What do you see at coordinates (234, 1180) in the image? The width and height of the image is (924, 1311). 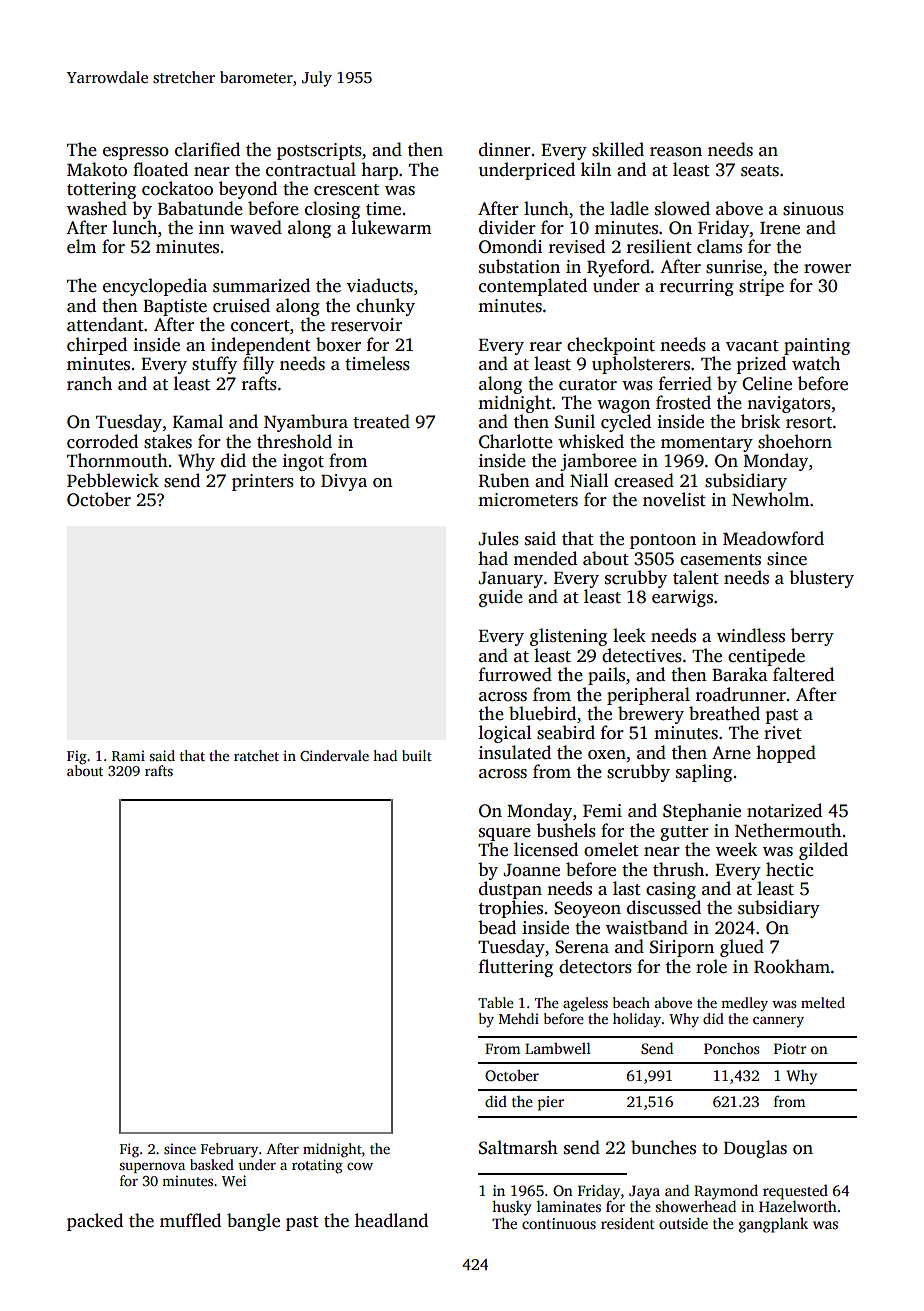 I see `Wei` at bounding box center [234, 1180].
